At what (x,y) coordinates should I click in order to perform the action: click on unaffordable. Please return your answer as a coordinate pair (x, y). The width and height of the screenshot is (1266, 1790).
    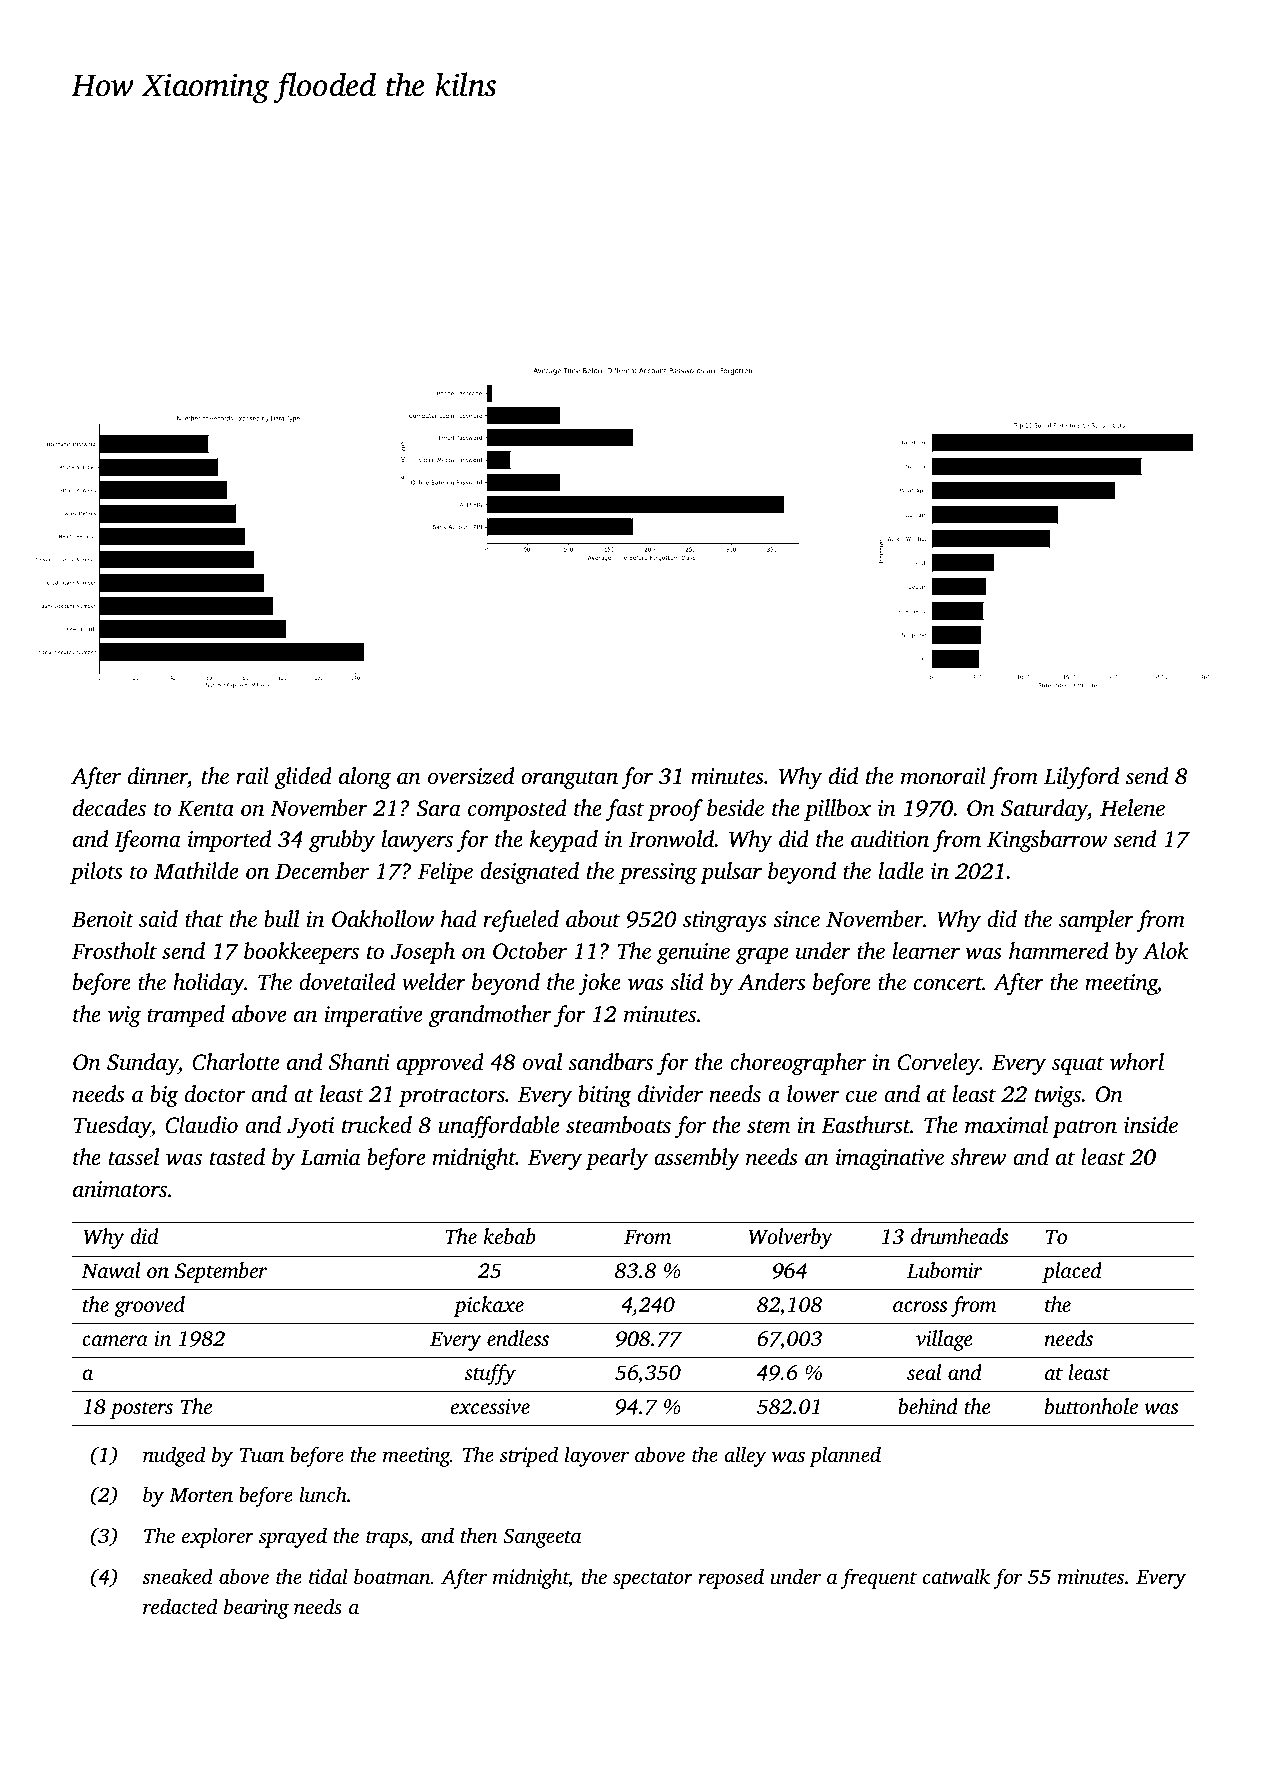
    Looking at the image, I should click on (498, 1127).
